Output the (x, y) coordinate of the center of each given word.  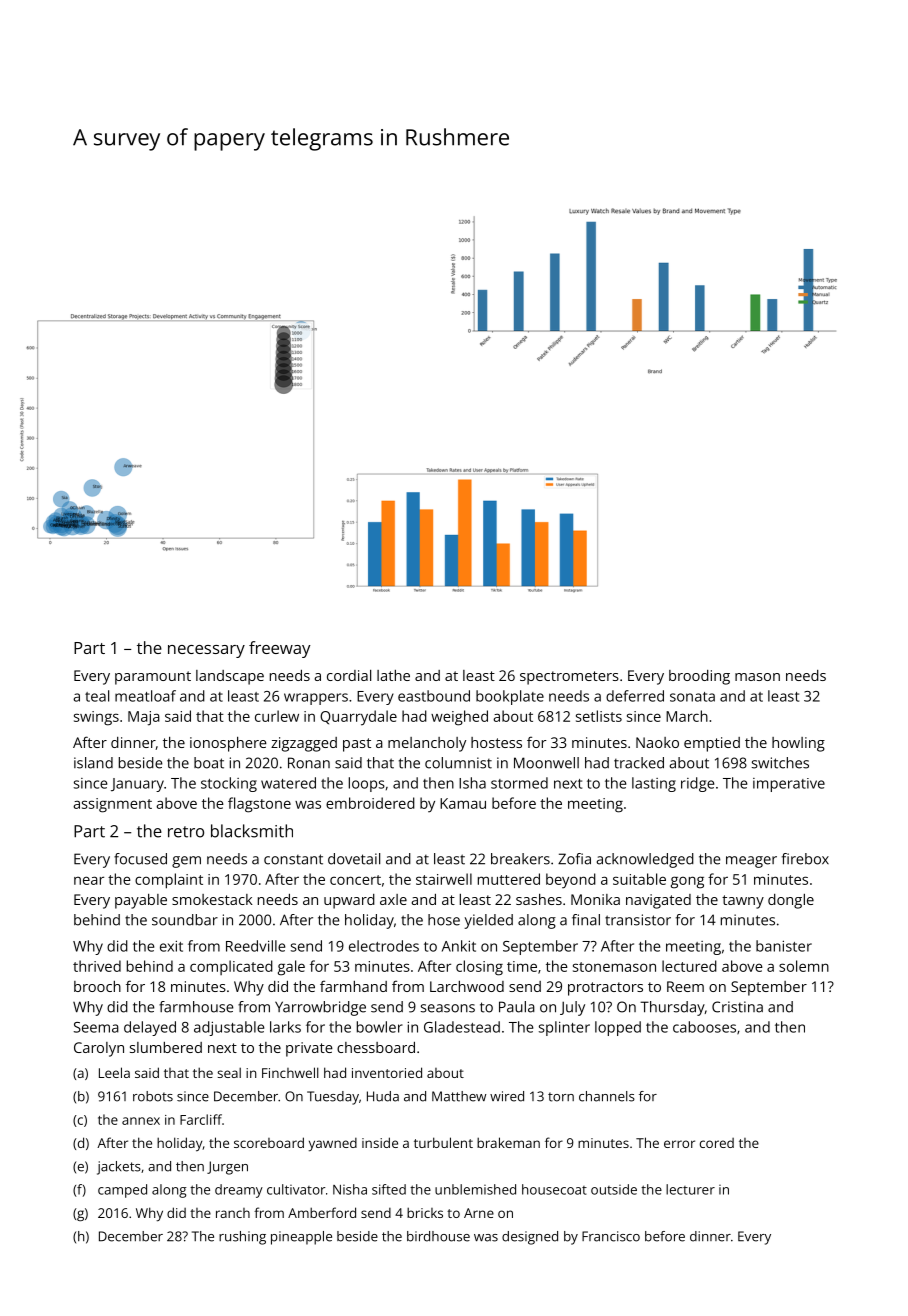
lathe (393, 675)
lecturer (690, 1189)
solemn (804, 966)
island (93, 763)
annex (141, 1121)
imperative (789, 785)
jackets (119, 1168)
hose (444, 920)
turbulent (443, 1142)
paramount (153, 678)
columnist (458, 763)
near (89, 880)
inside (380, 1142)
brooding (699, 677)
